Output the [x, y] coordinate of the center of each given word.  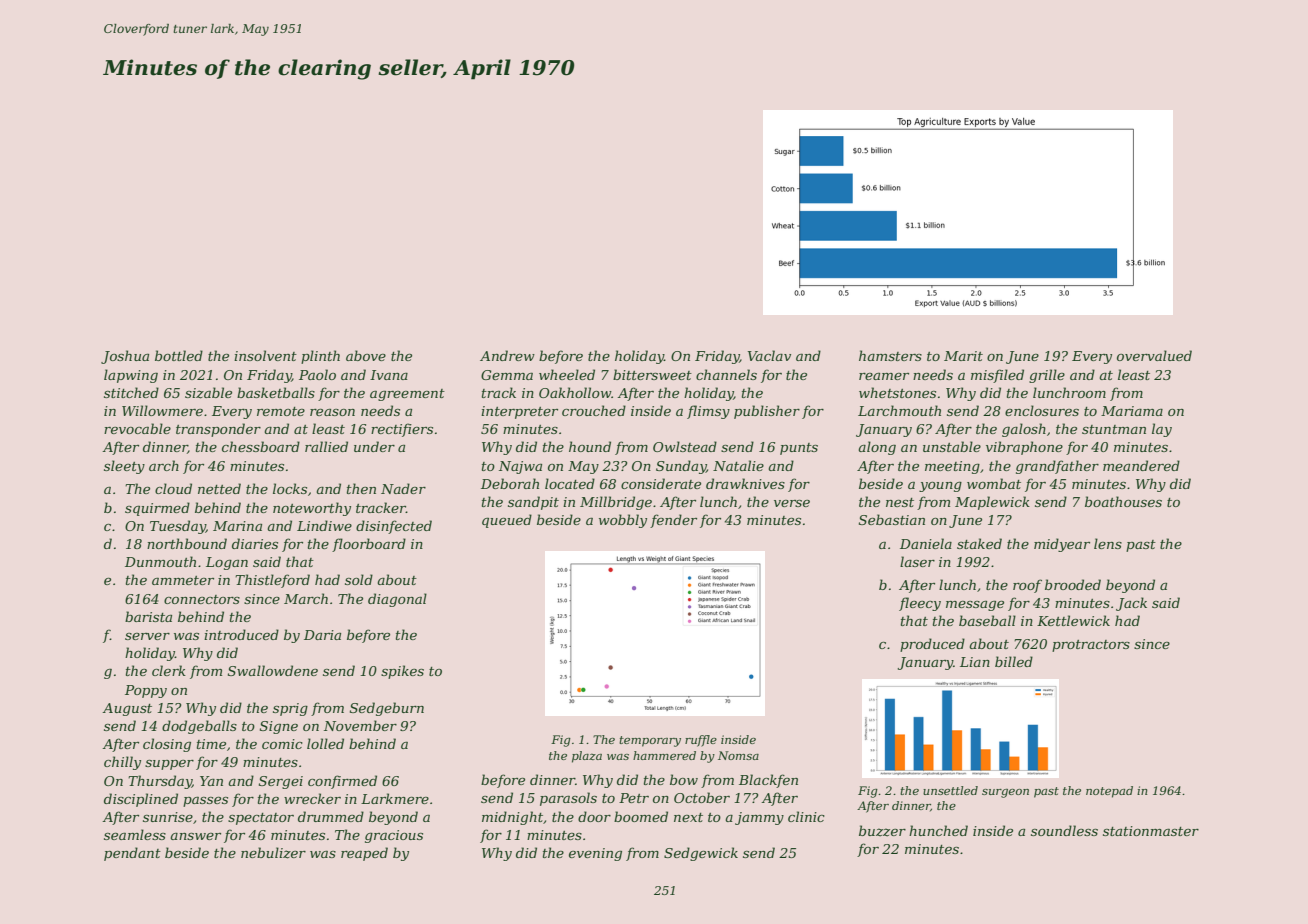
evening [595, 854]
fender [673, 521]
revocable [137, 428]
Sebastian [892, 519]
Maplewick [992, 503]
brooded [1073, 584]
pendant [132, 854]
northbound [187, 543]
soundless [1064, 830]
